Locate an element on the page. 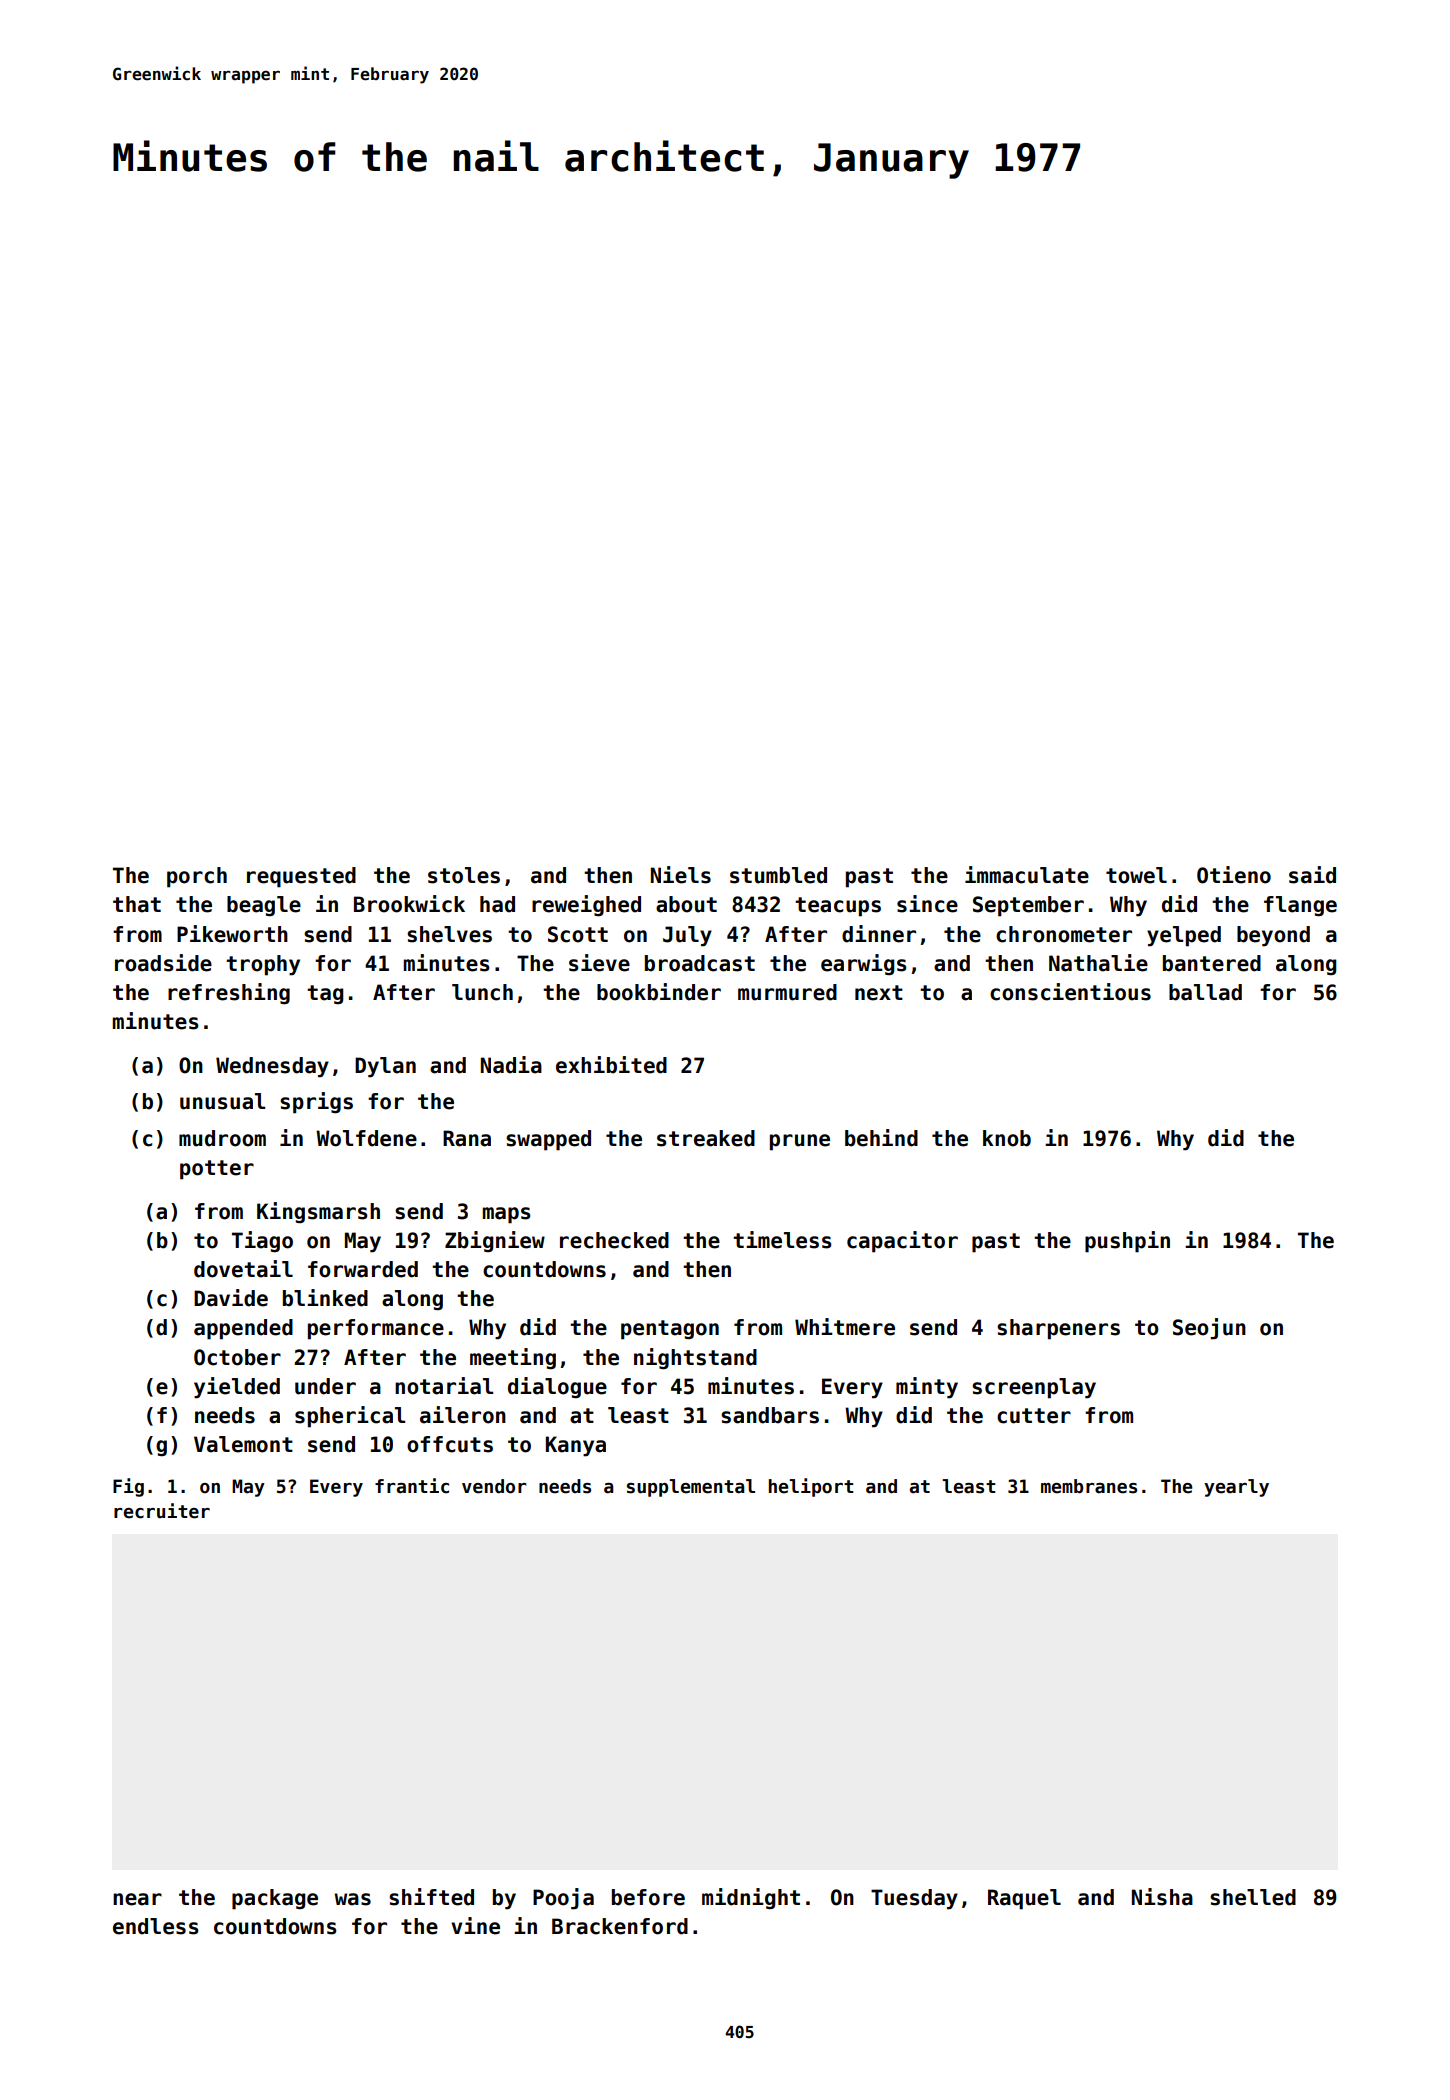 The width and height of the document is (1450, 2100). conscientious is located at coordinates (1070, 992).
